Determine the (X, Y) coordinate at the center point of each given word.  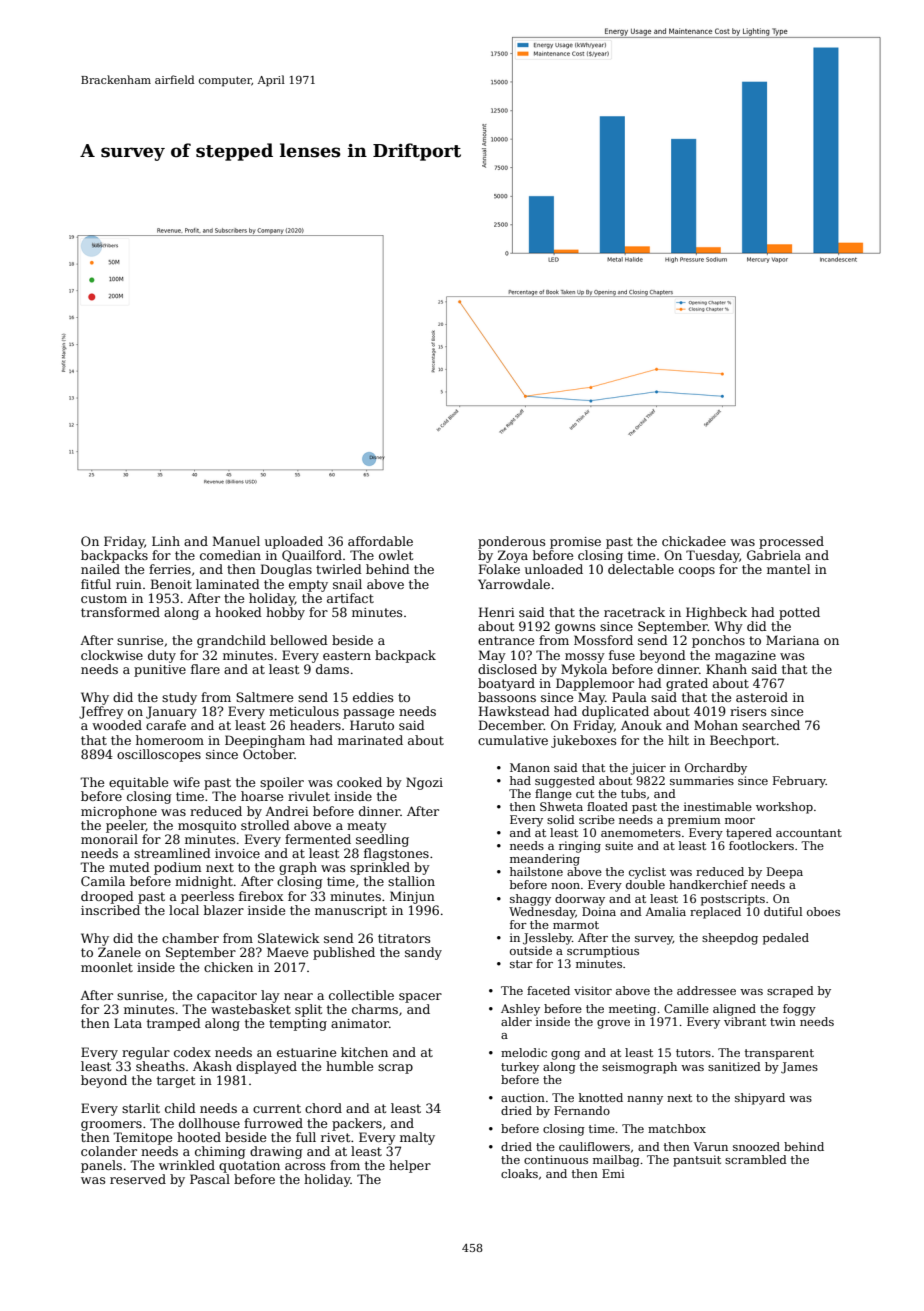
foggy (799, 1010)
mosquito (207, 827)
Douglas (286, 570)
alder (516, 1021)
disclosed (507, 669)
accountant (809, 833)
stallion (411, 881)
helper (410, 1166)
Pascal (210, 1179)
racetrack (634, 612)
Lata (128, 1023)
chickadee (694, 541)
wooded (117, 725)
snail (347, 584)
